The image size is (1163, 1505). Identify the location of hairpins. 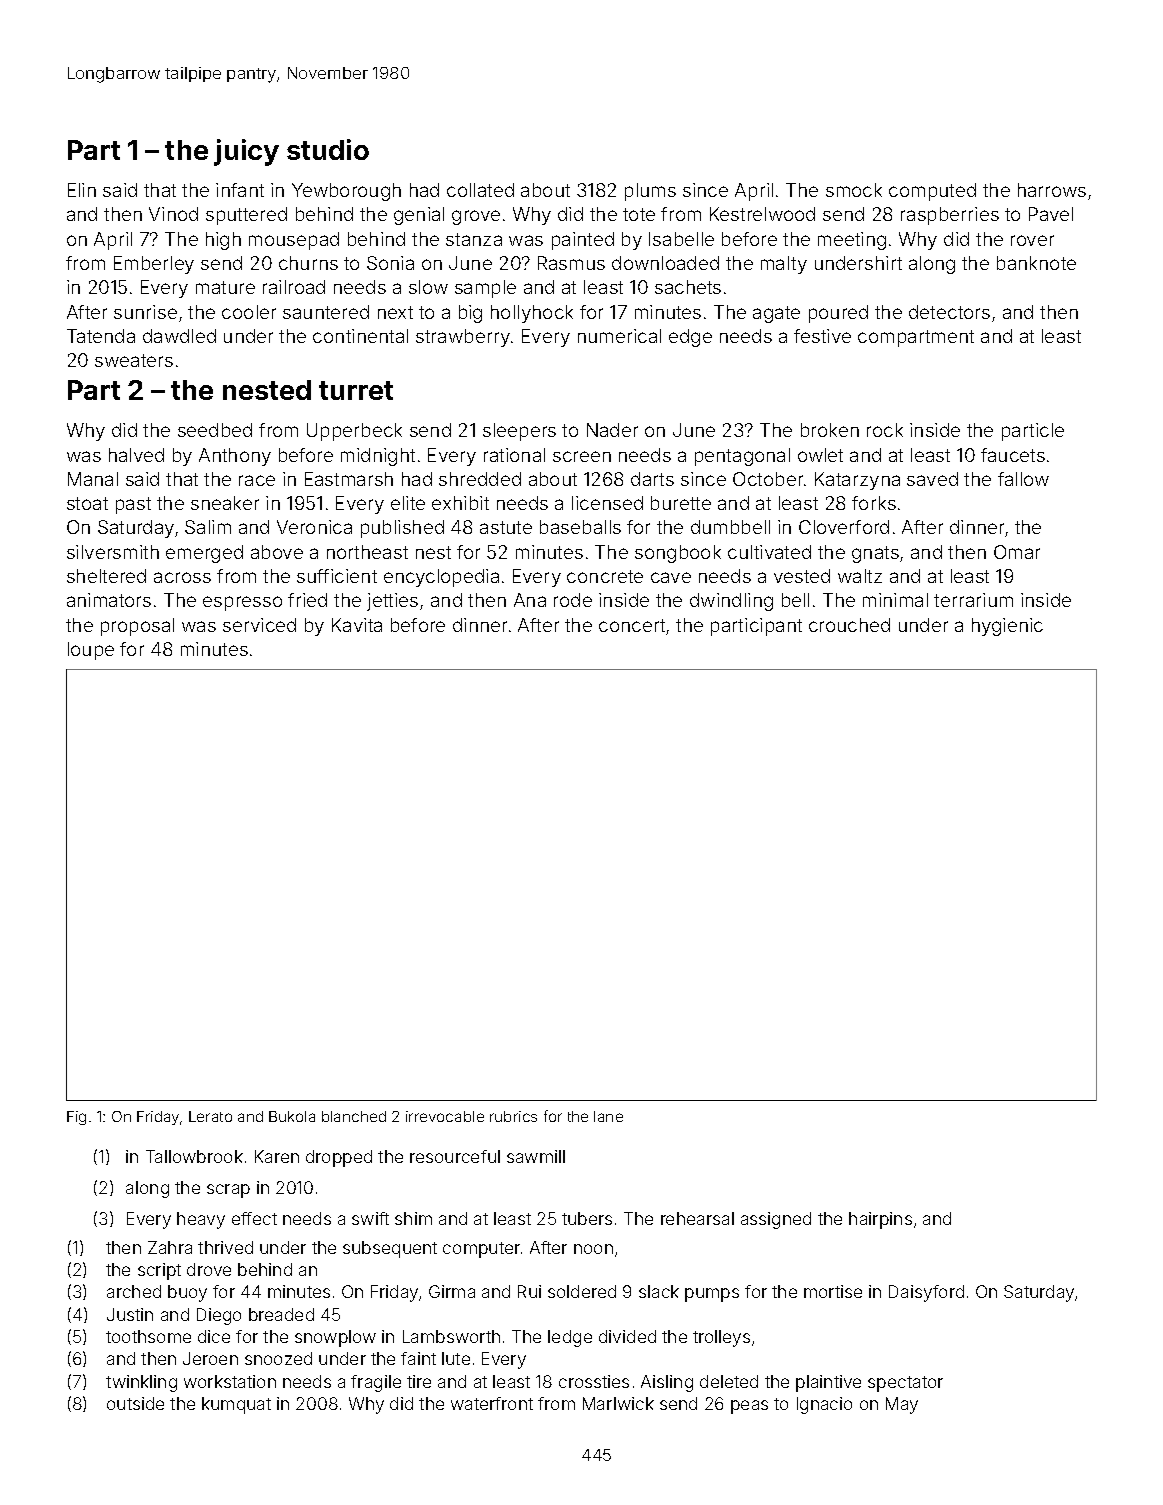
(880, 1220).
